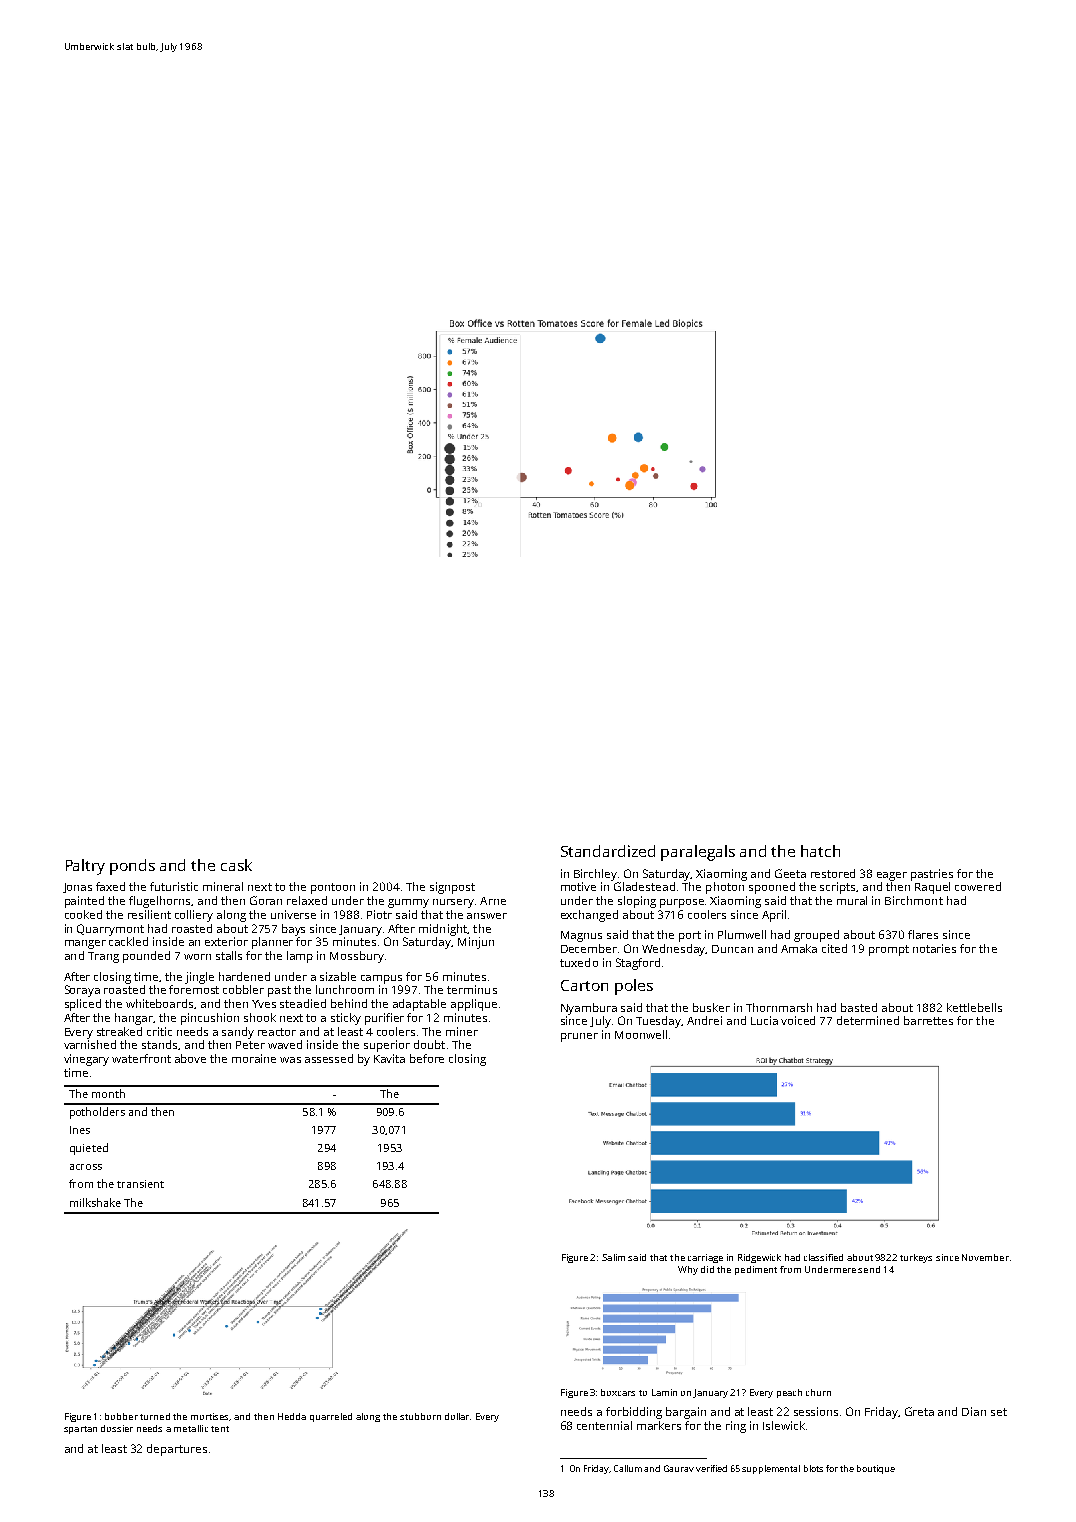  What do you see at coordinates (95, 1202) in the screenshot?
I see `milkshake` at bounding box center [95, 1202].
